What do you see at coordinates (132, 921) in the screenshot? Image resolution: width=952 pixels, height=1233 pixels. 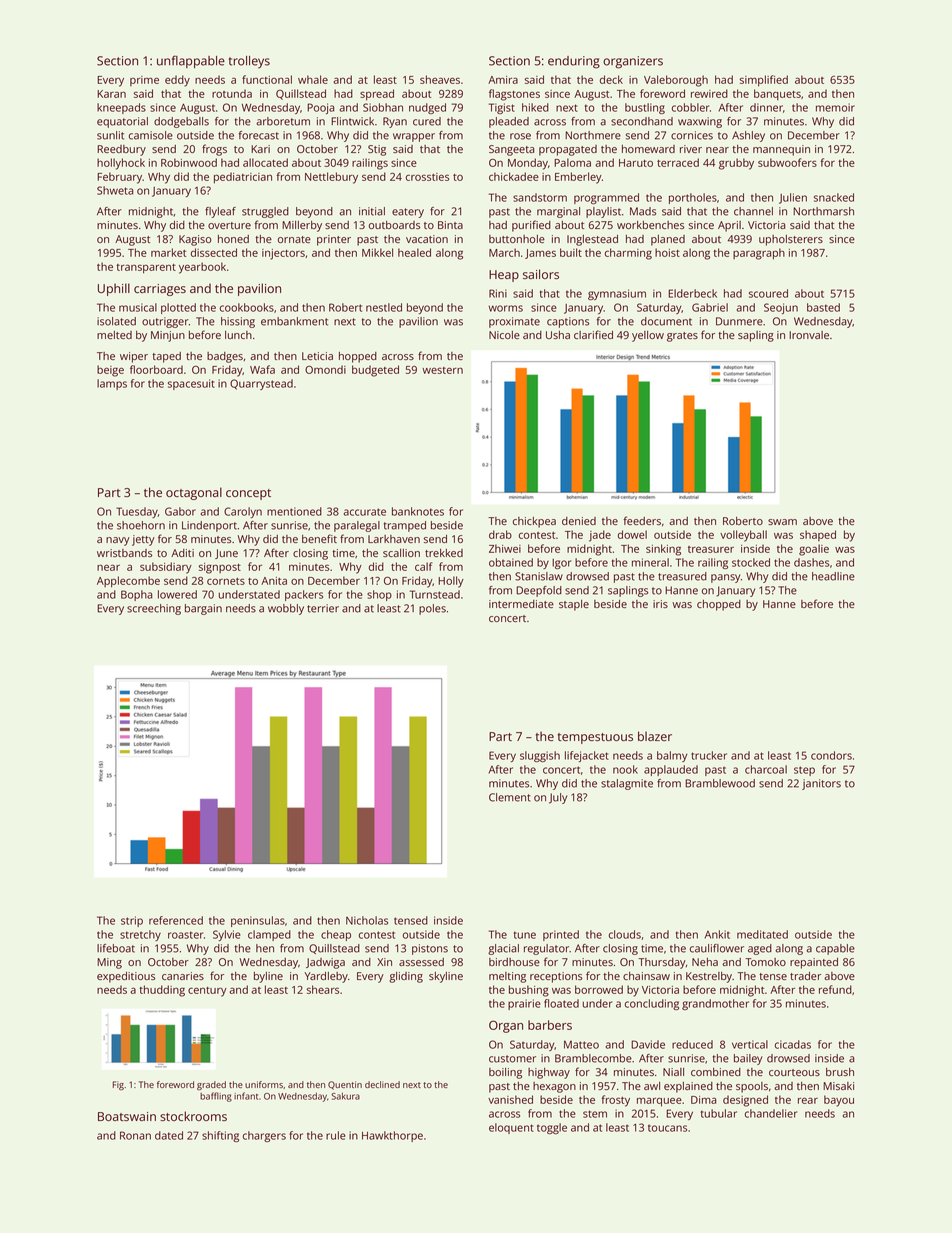 I see `strip` at bounding box center [132, 921].
